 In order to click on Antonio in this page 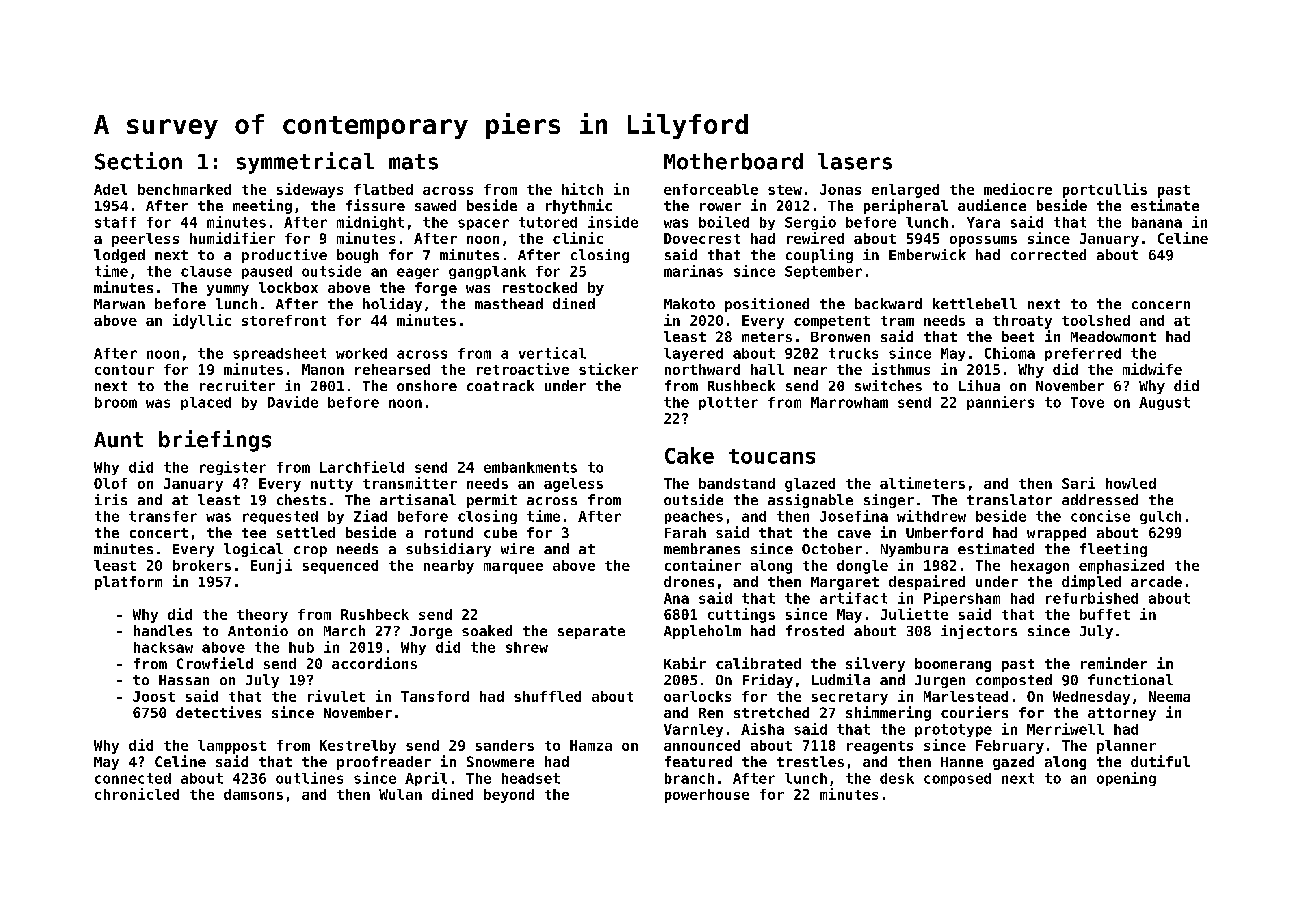, I will do `click(258, 630)`.
